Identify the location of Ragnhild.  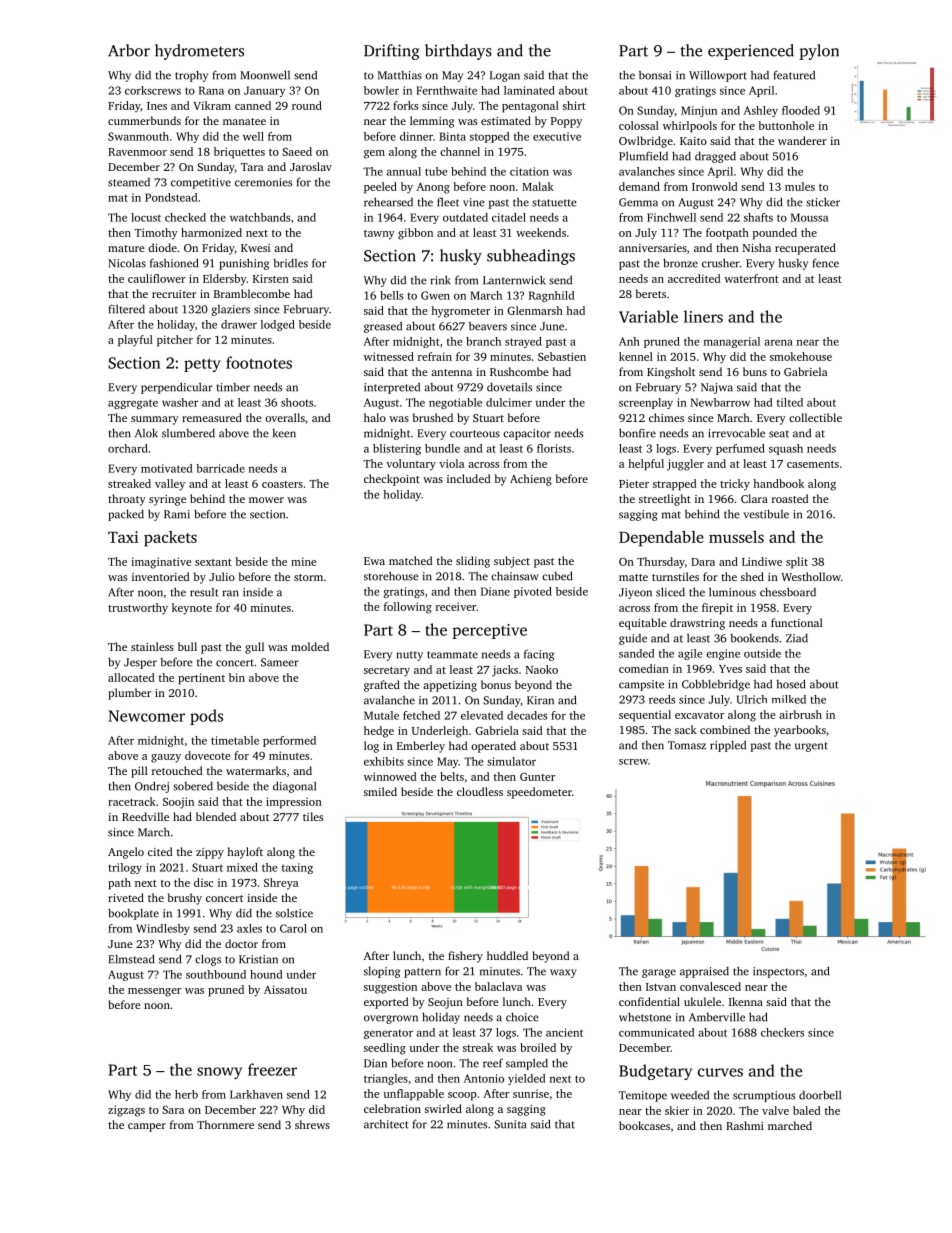
(551, 296).
